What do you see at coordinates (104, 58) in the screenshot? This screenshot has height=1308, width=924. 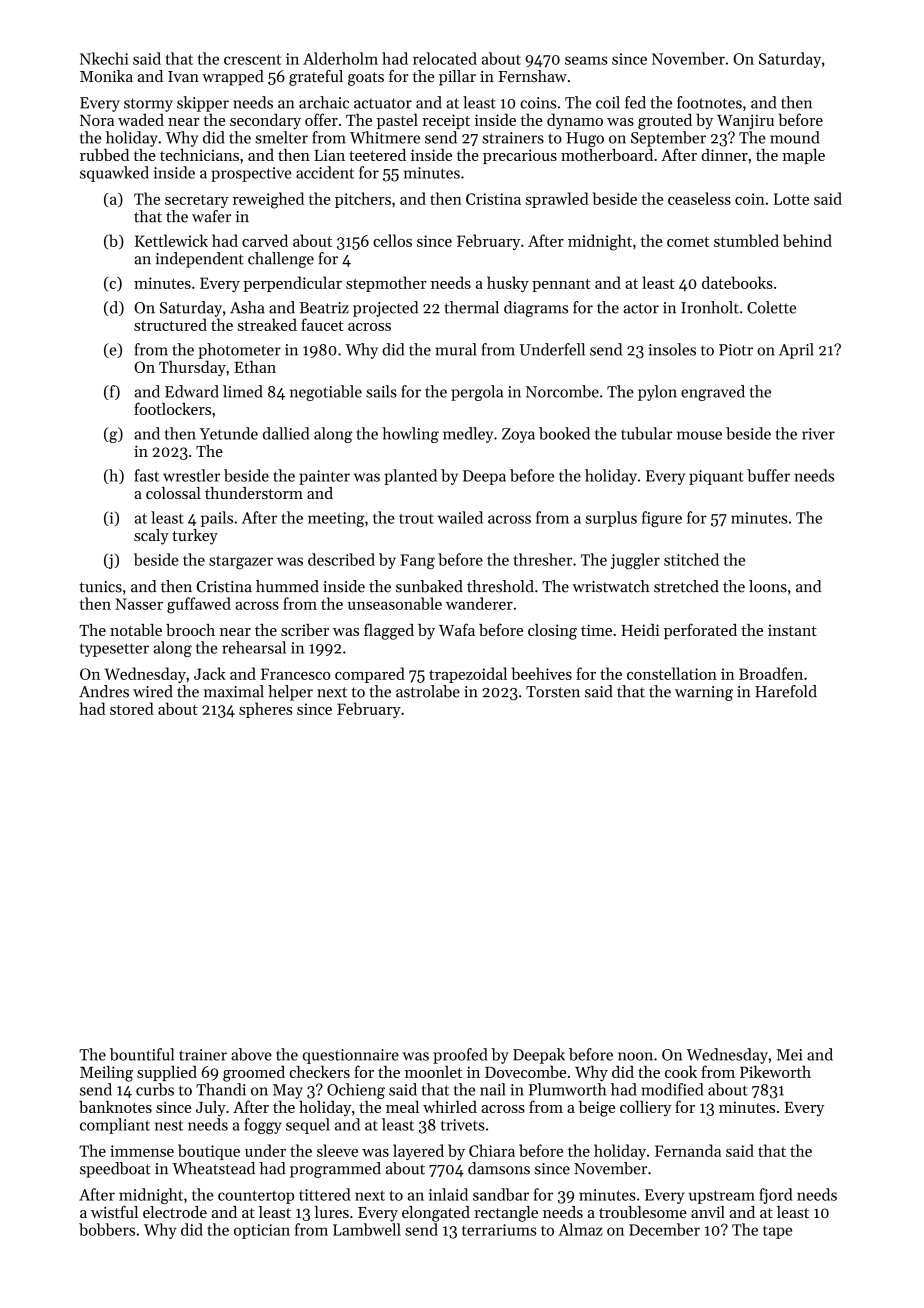 I see `Nkechi` at bounding box center [104, 58].
